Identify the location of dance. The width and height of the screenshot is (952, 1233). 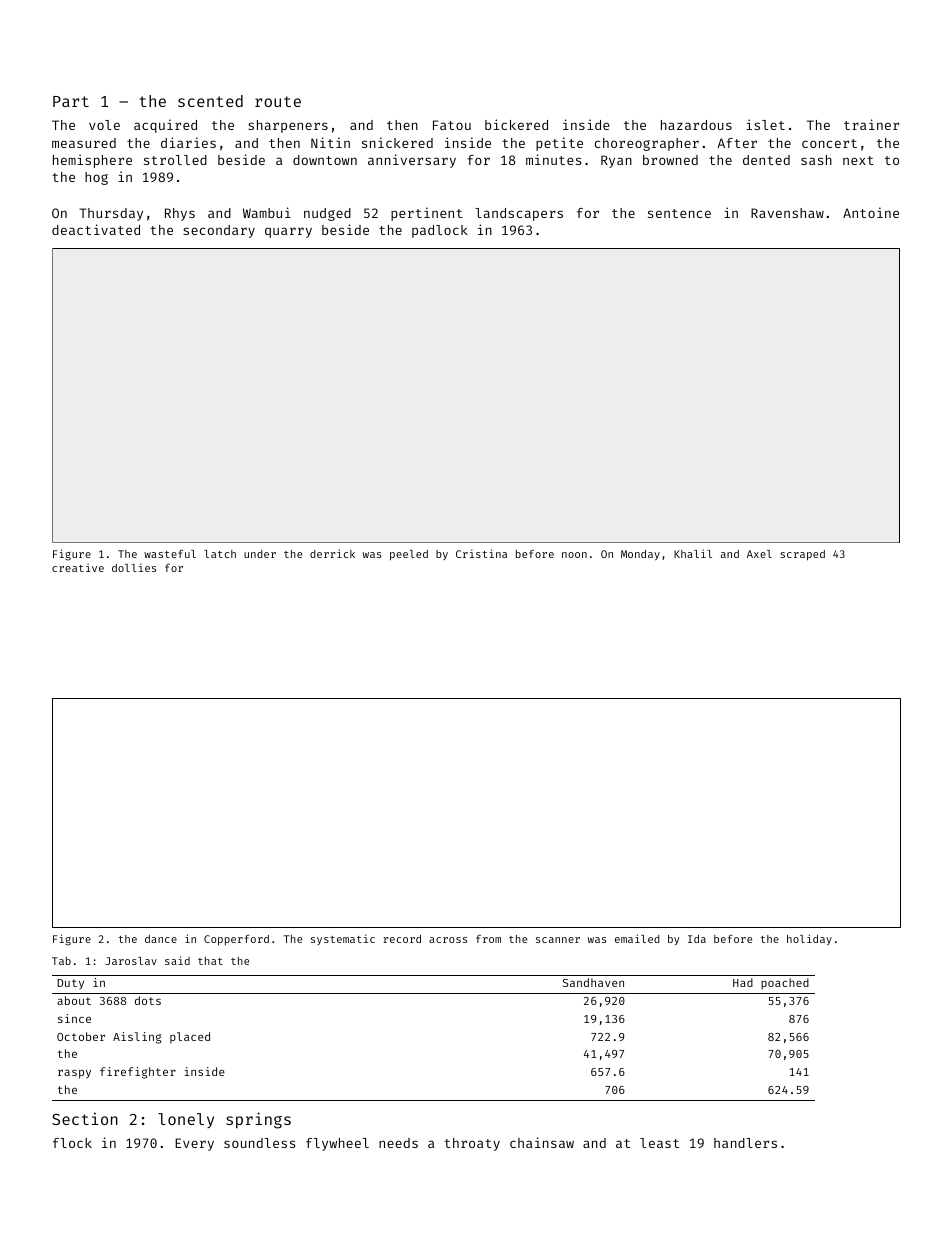
(161, 939).
